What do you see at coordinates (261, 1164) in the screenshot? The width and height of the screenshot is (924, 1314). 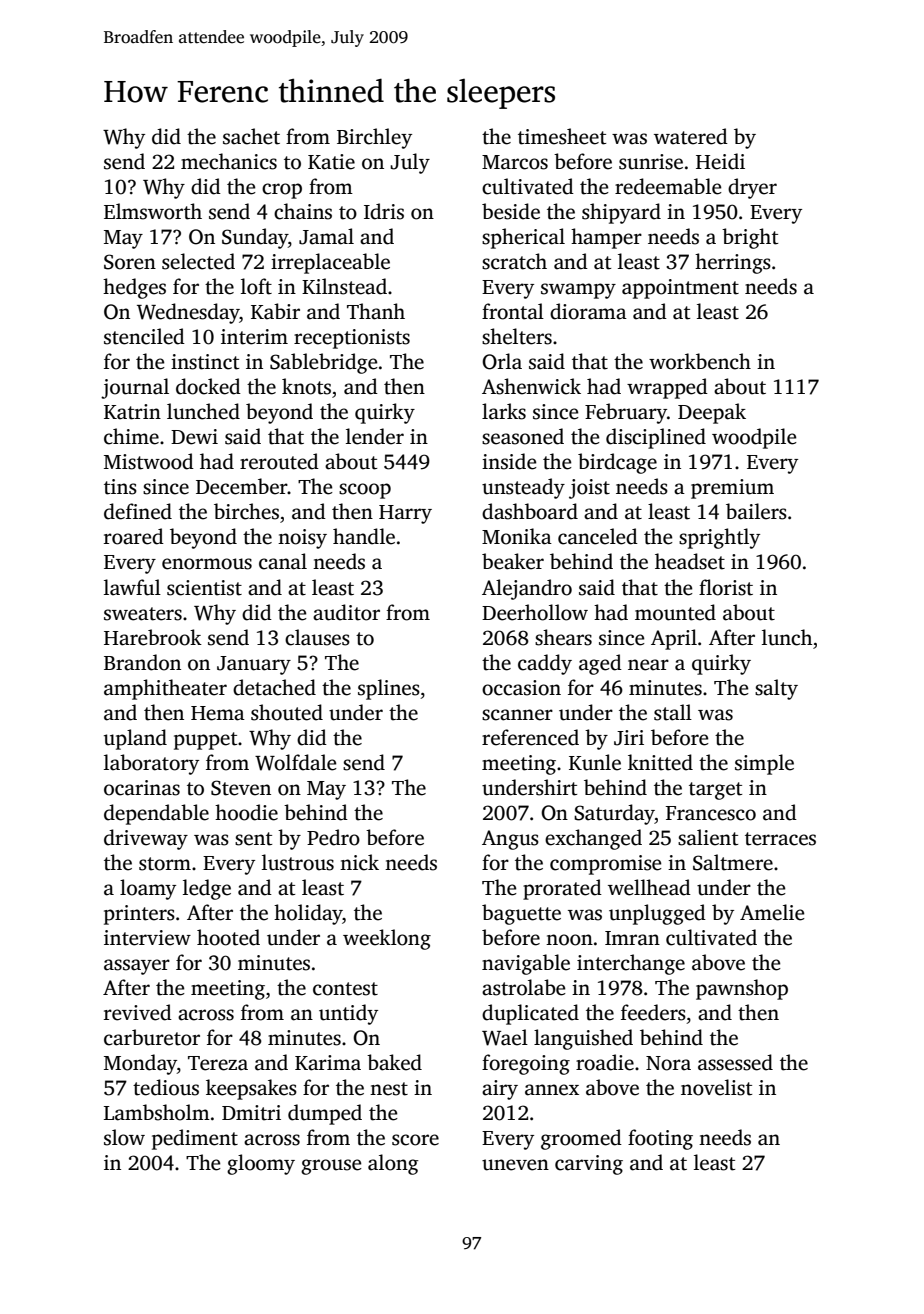 I see `gloomy` at bounding box center [261, 1164].
